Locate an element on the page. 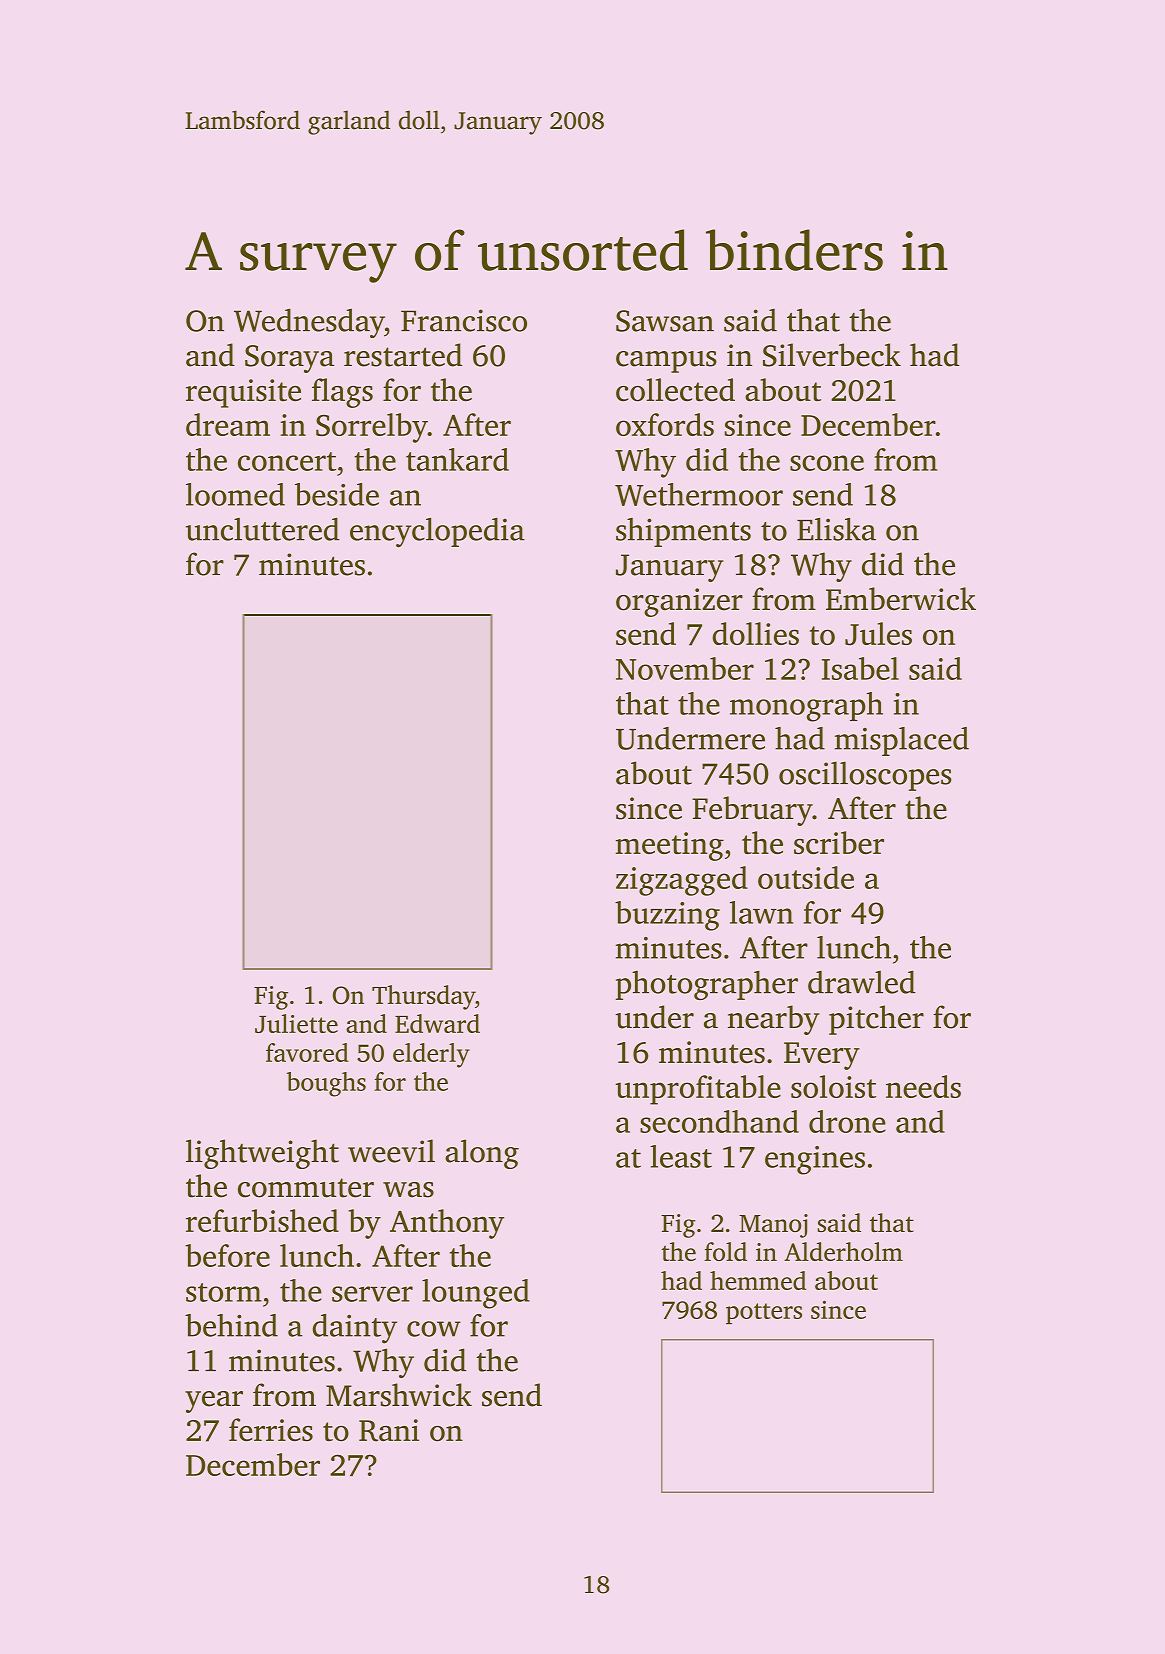 The image size is (1165, 1654). drone is located at coordinates (847, 1121).
